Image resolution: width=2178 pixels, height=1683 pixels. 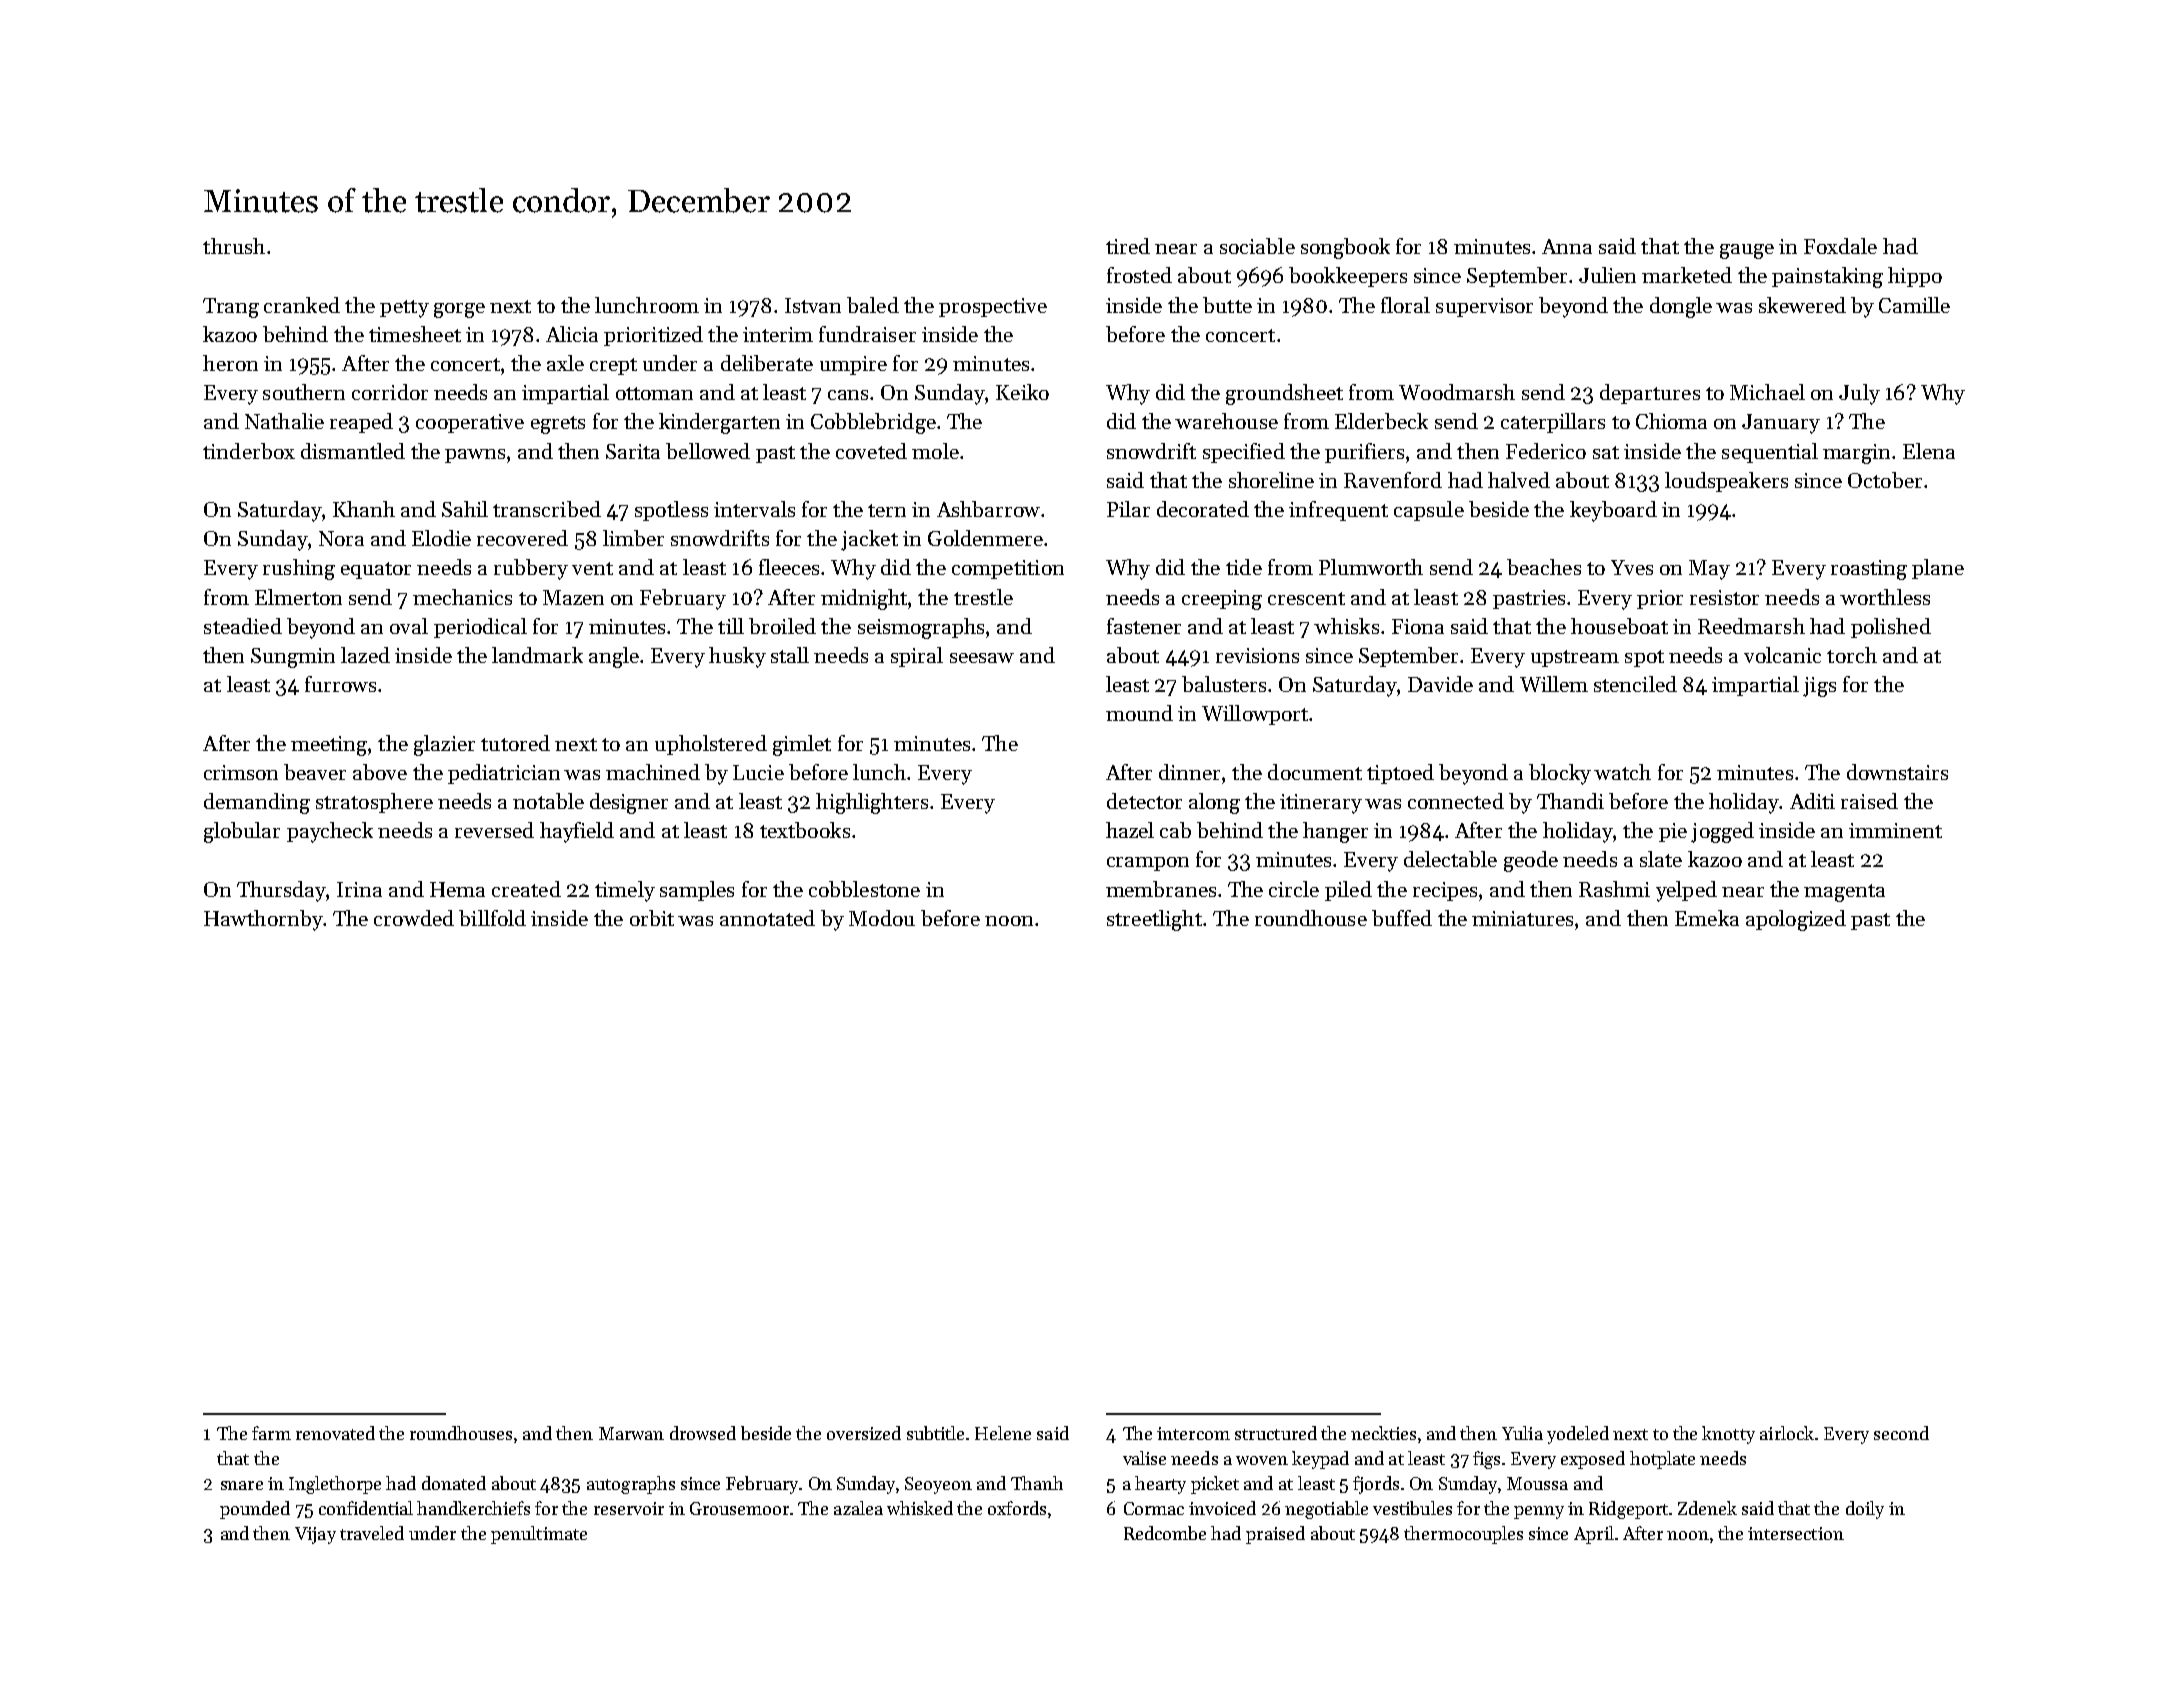 I want to click on penultimate, so click(x=539, y=1535).
